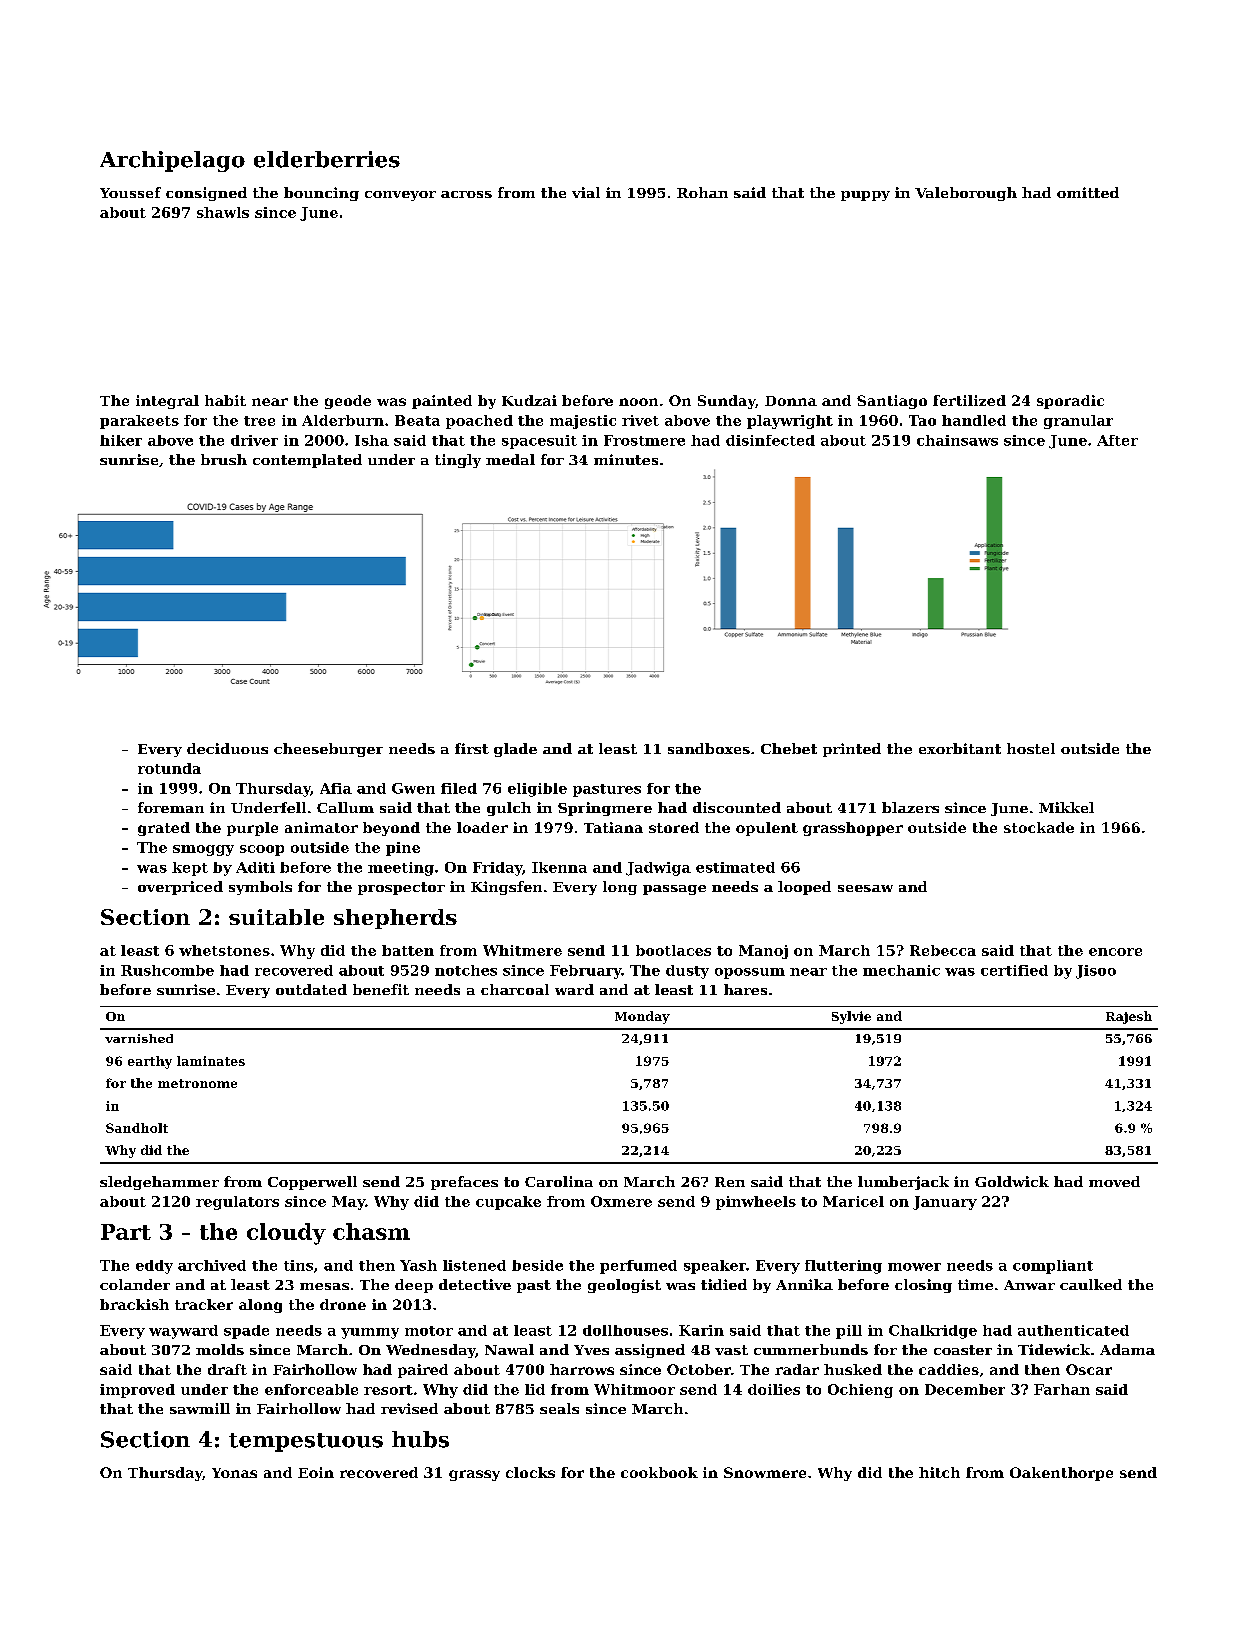 The width and height of the document is (1258, 1628). I want to click on medal, so click(510, 459).
